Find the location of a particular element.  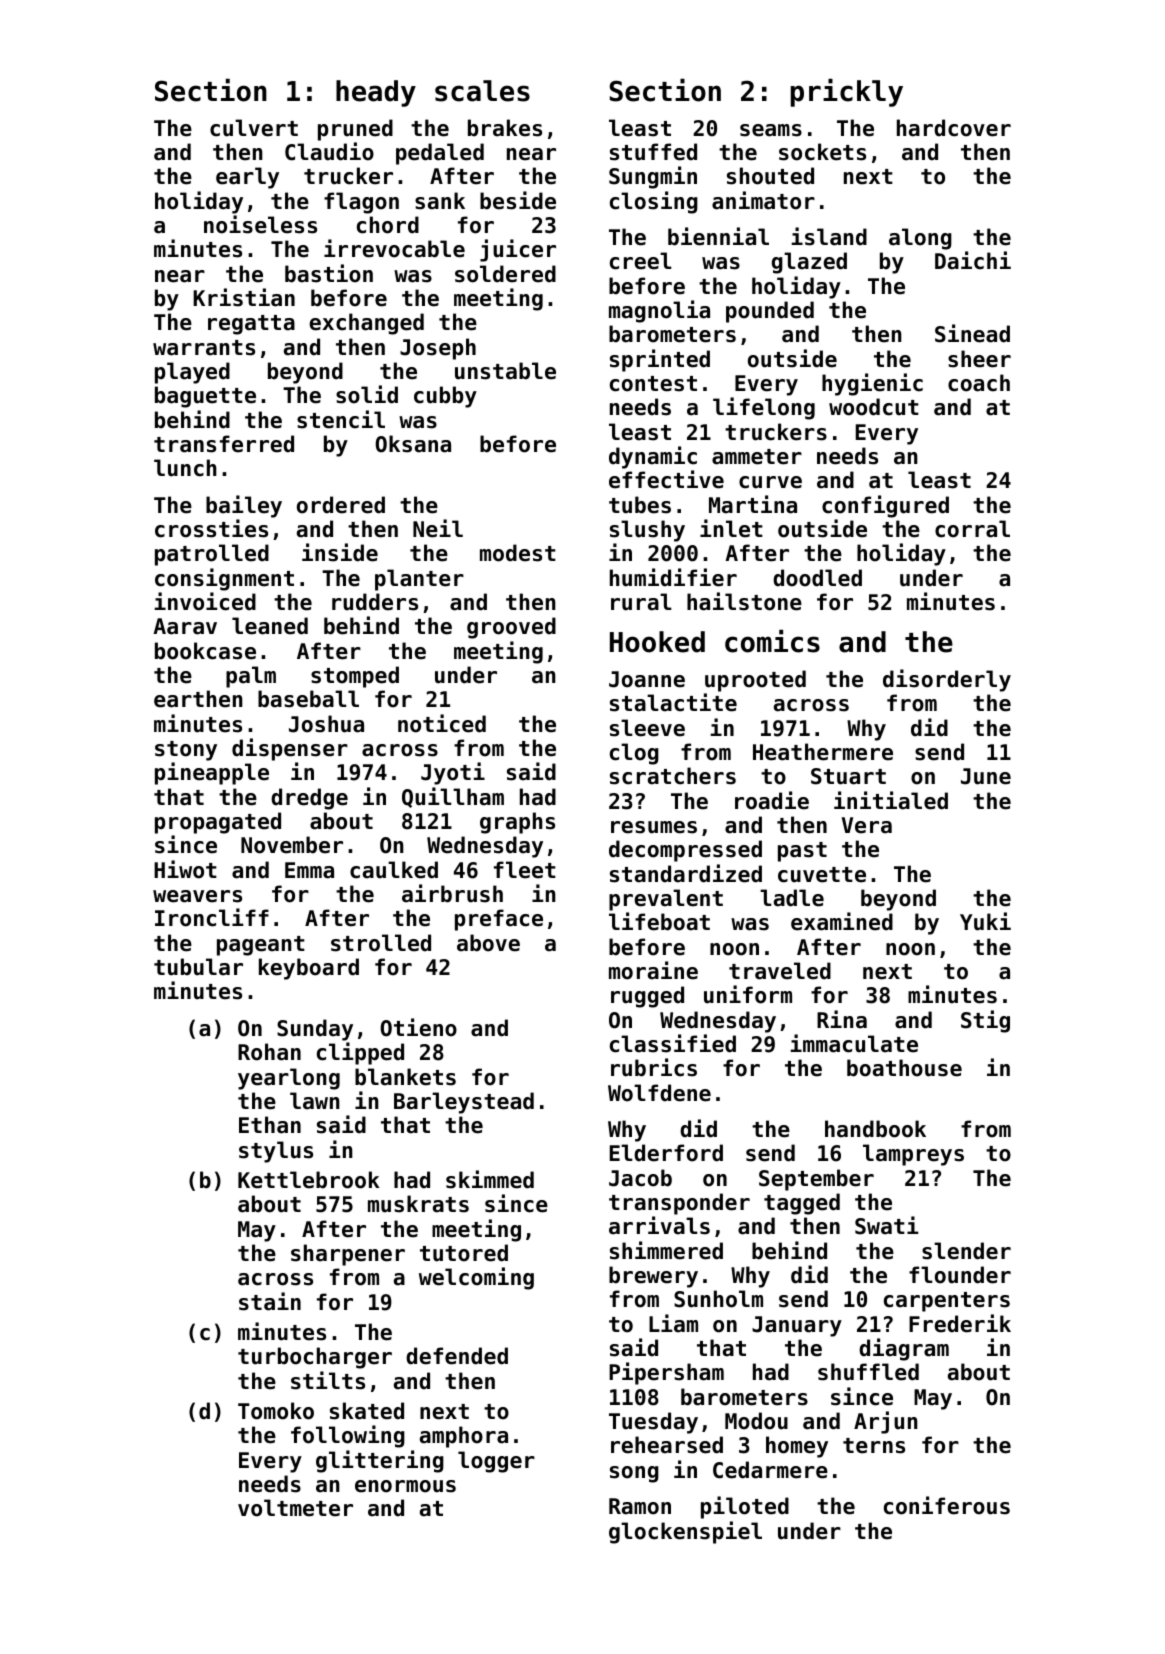

Ramon is located at coordinates (640, 1506).
